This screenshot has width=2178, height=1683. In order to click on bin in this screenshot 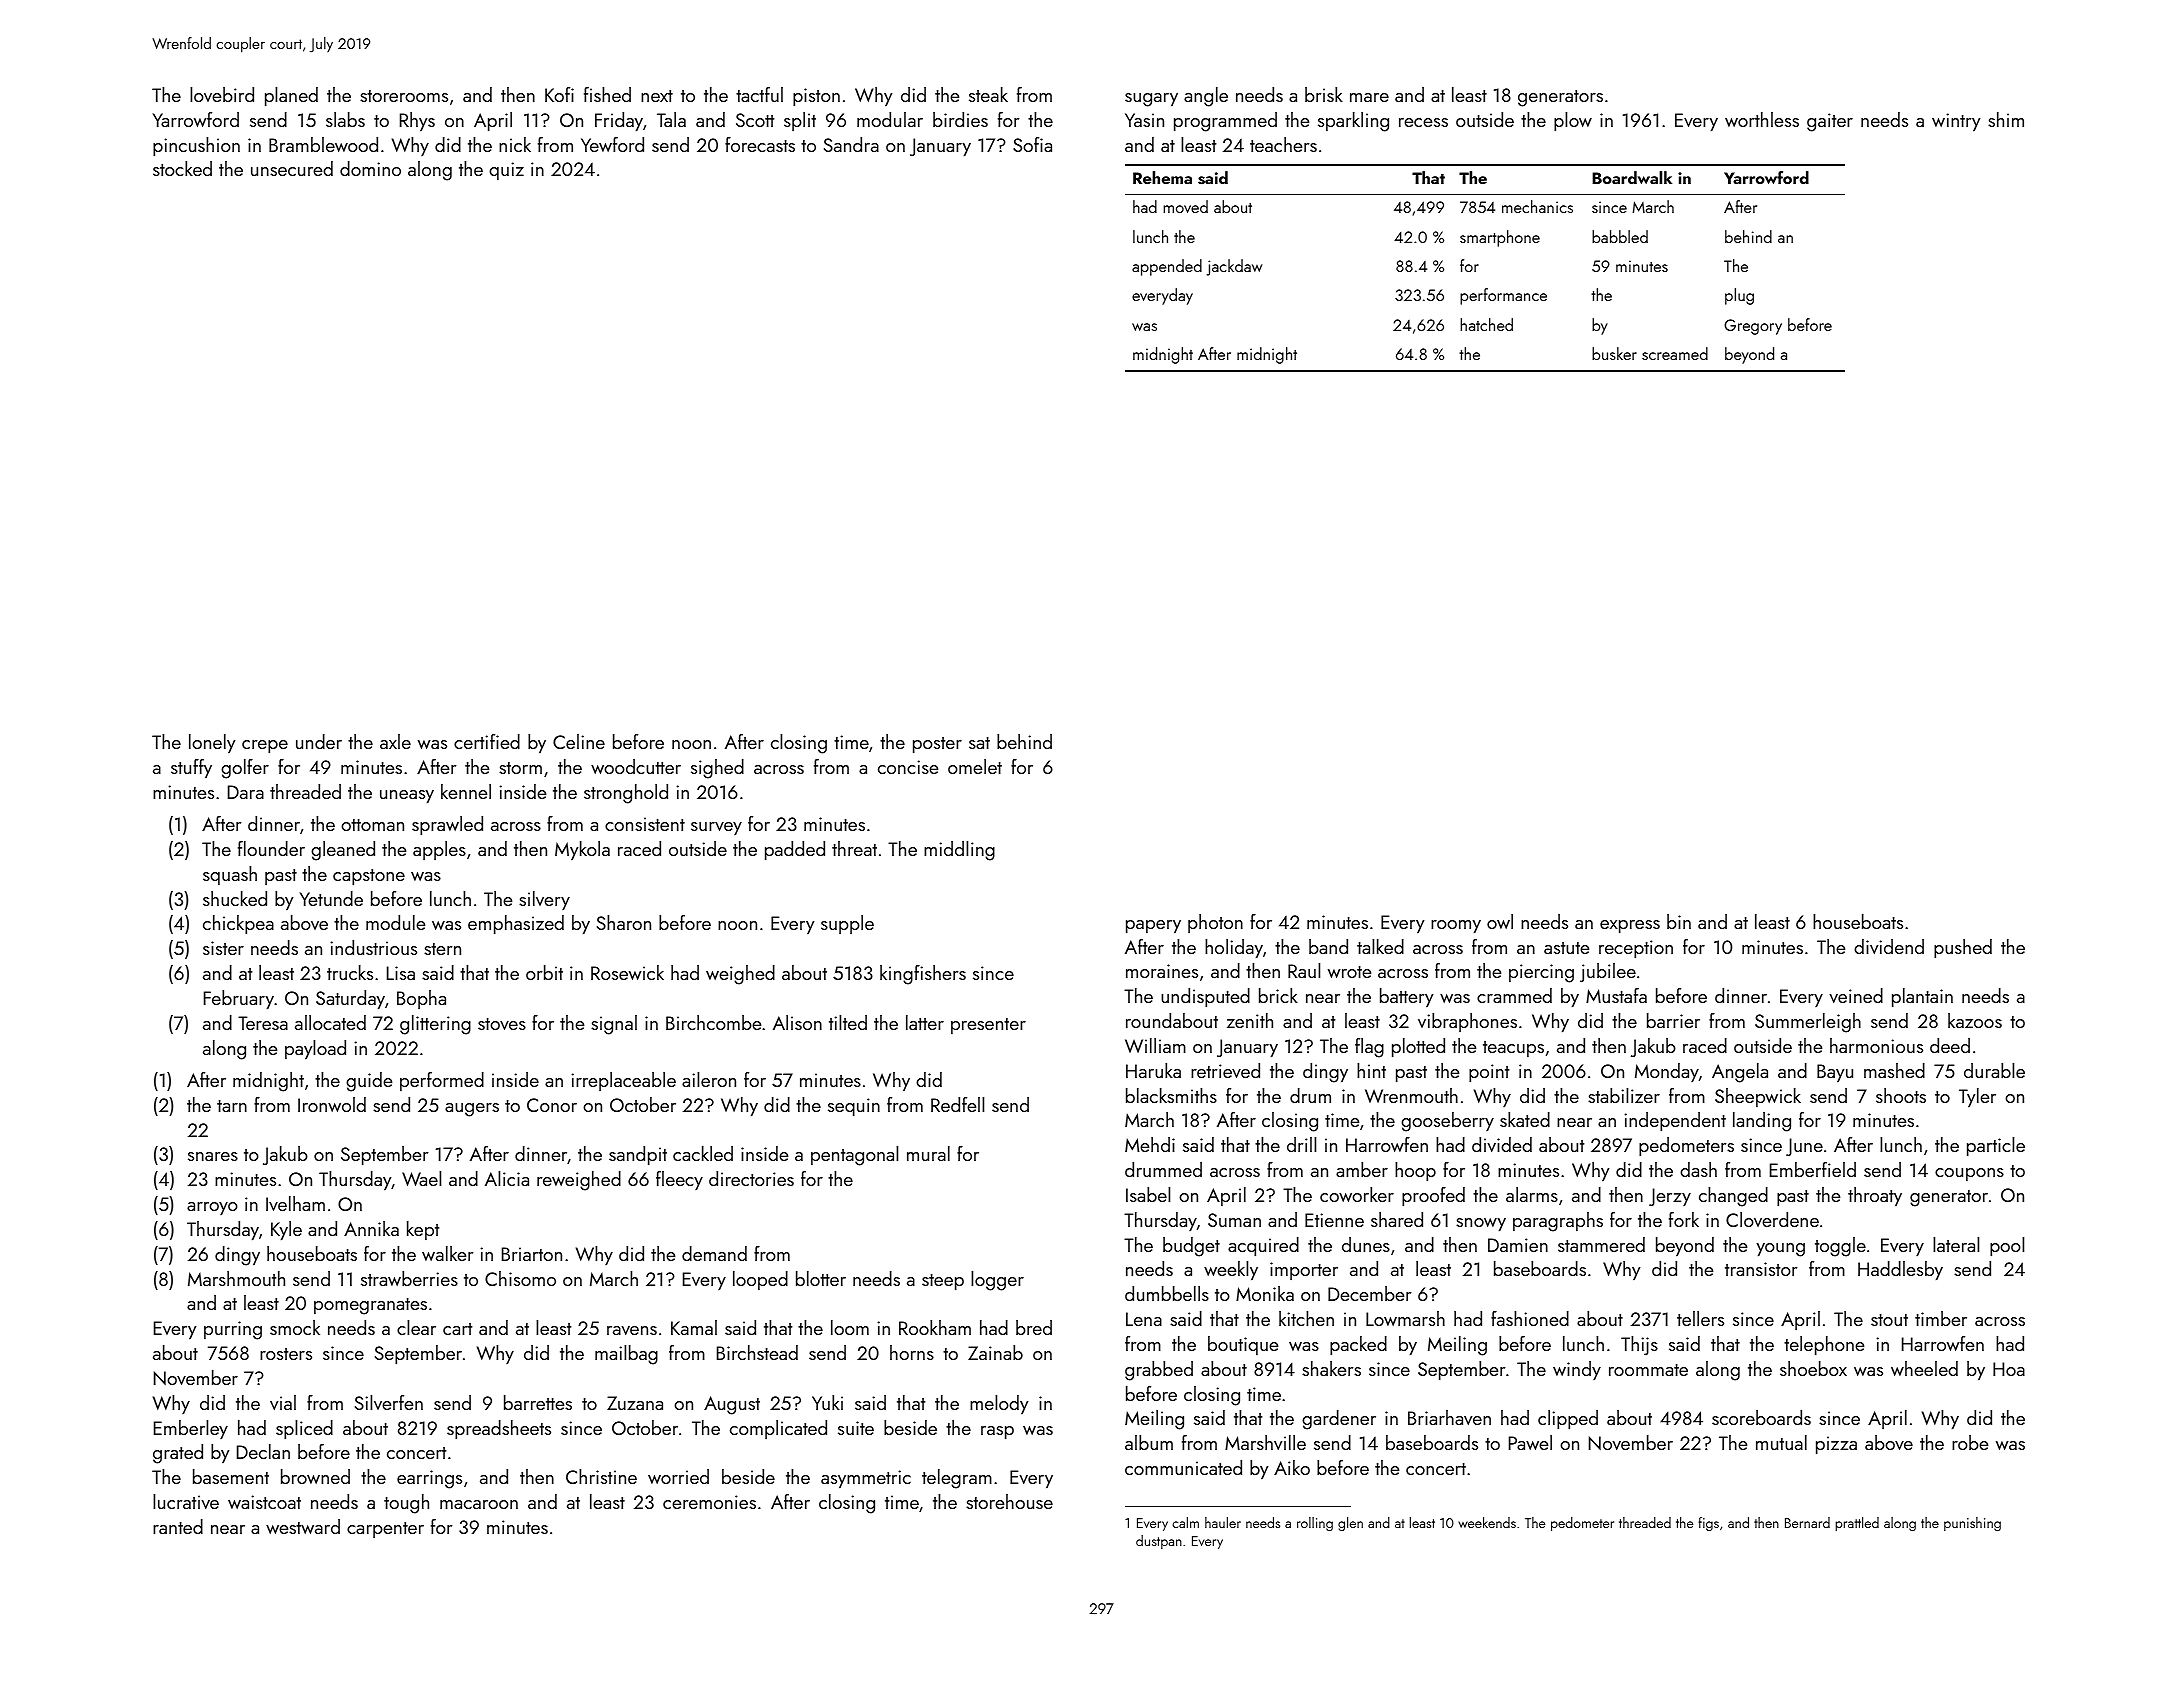, I will do `click(1679, 921)`.
